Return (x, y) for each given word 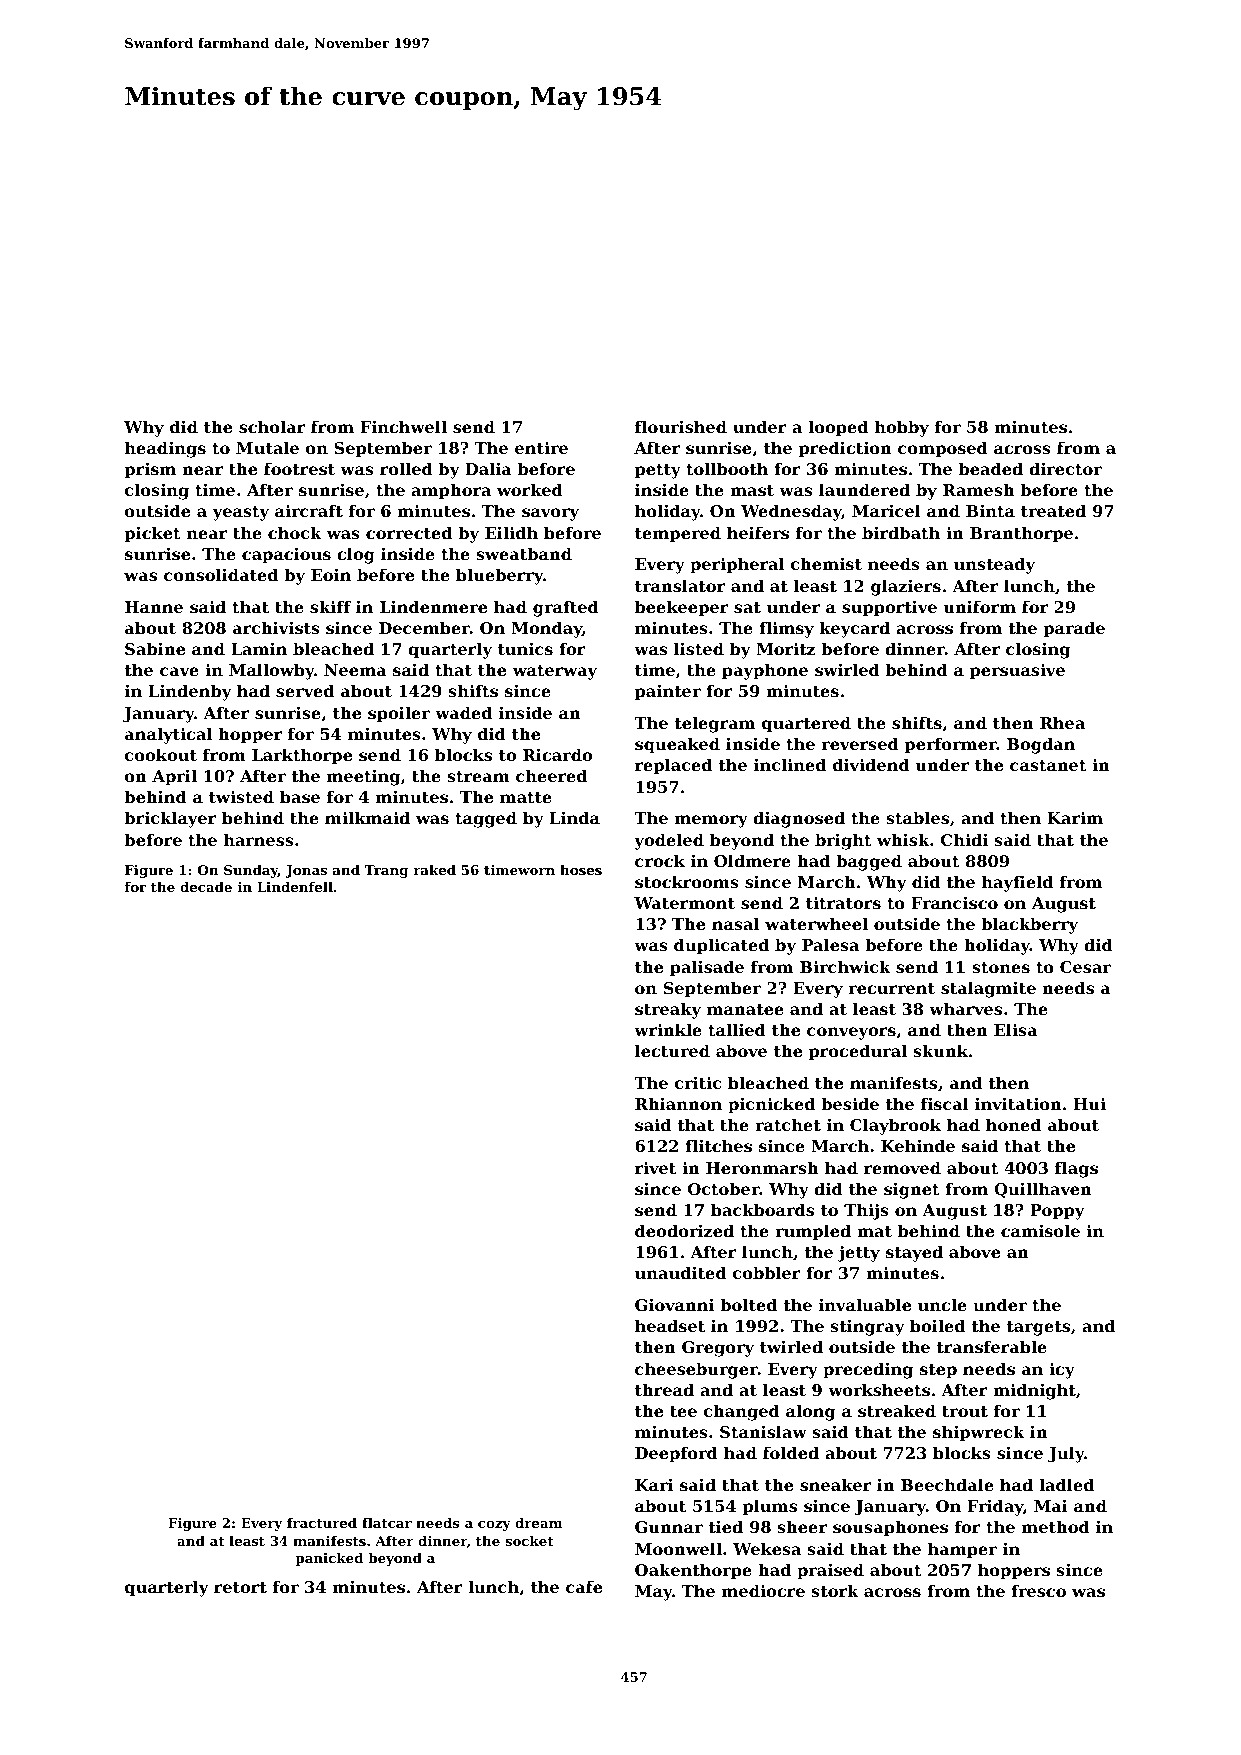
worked (530, 489)
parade (1074, 629)
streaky (668, 1010)
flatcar (387, 1523)
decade (206, 887)
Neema (355, 670)
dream (539, 1523)
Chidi (964, 839)
